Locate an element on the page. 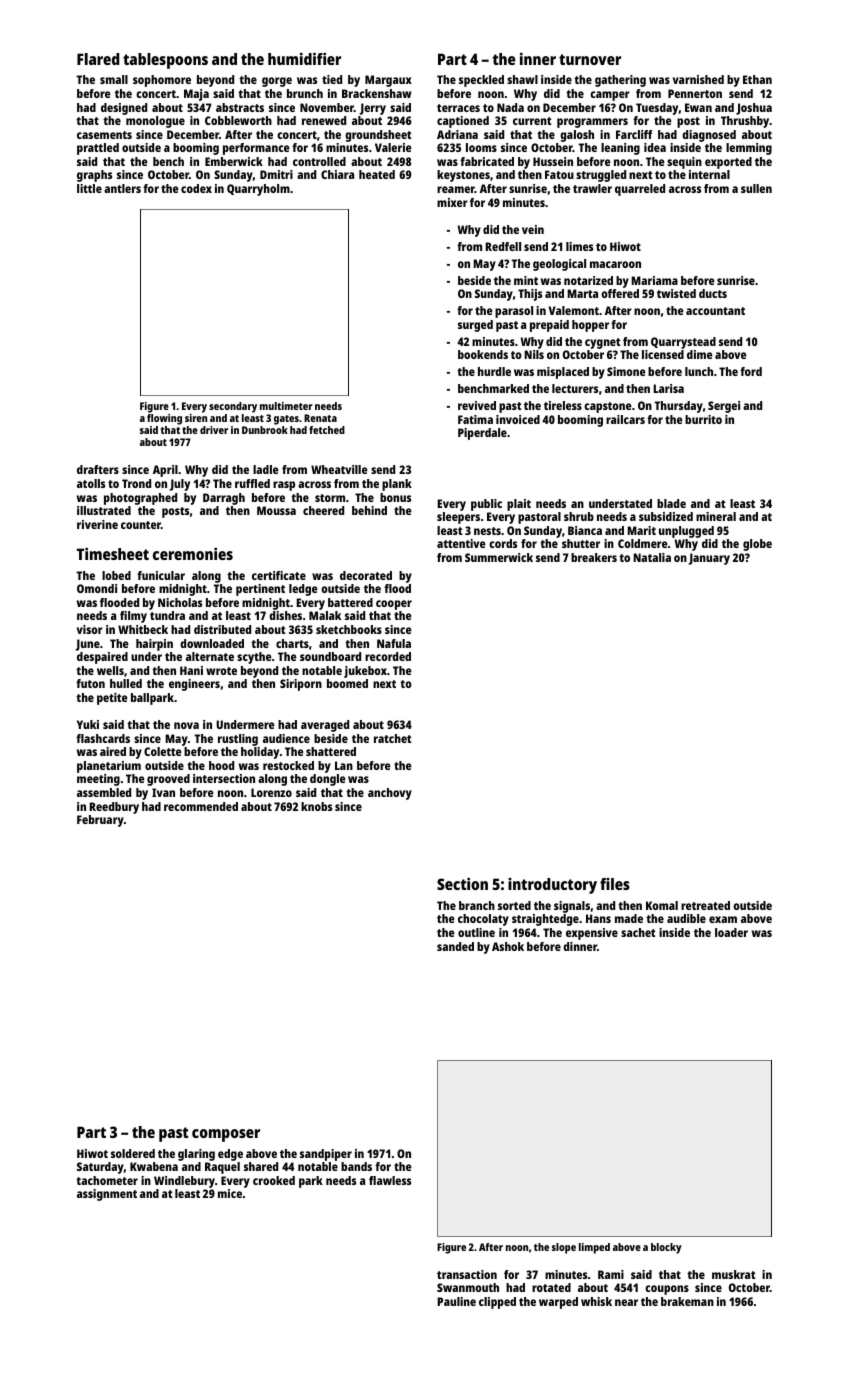 This page has height=1400, width=849. sanded is located at coordinates (455, 946).
